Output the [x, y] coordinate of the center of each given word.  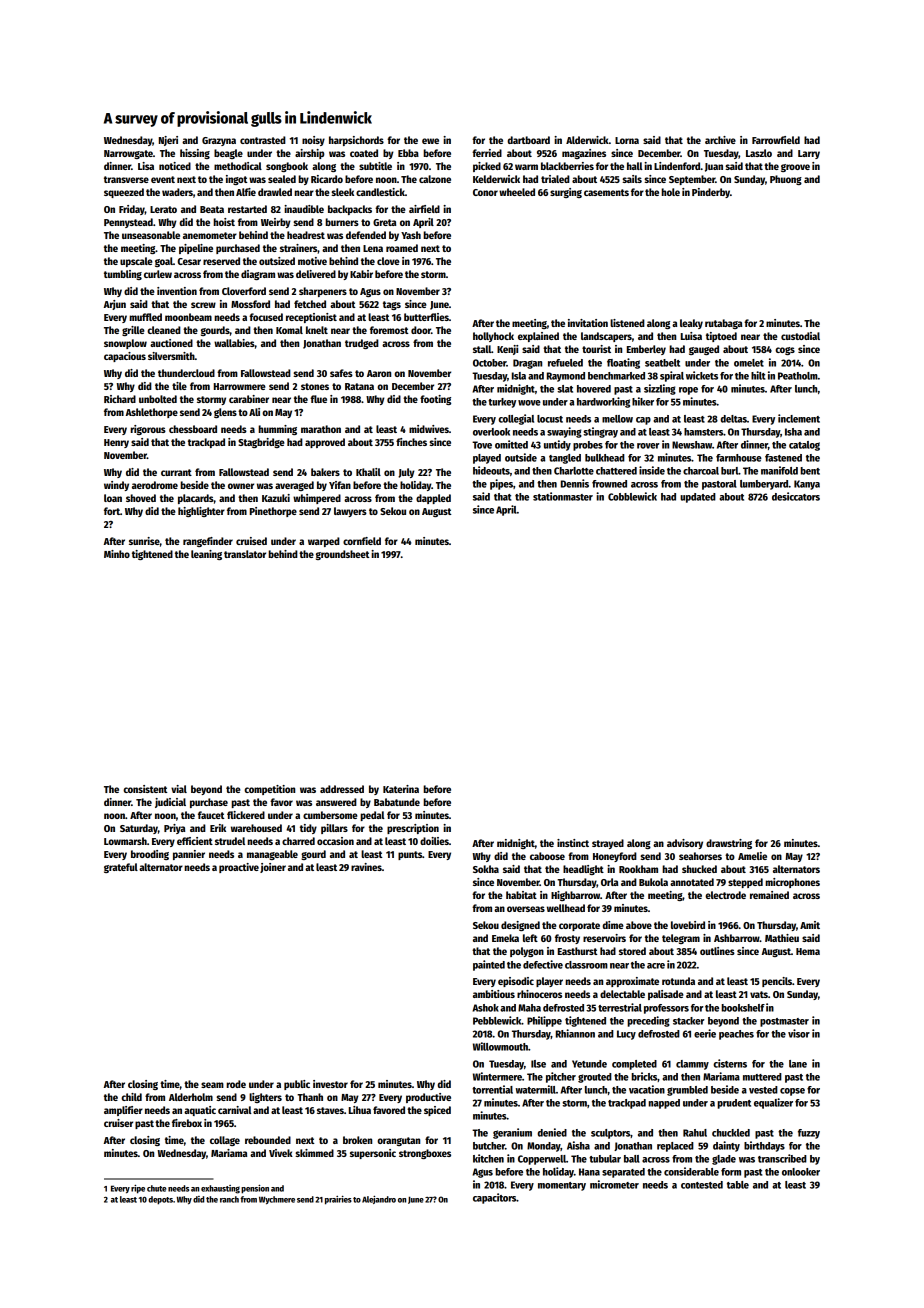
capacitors [495, 1198]
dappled [433, 499]
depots [160, 1200]
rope [688, 391]
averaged [294, 486]
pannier [189, 855]
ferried [487, 153]
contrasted [263, 140]
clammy [692, 1065]
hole [670, 192]
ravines [366, 867]
